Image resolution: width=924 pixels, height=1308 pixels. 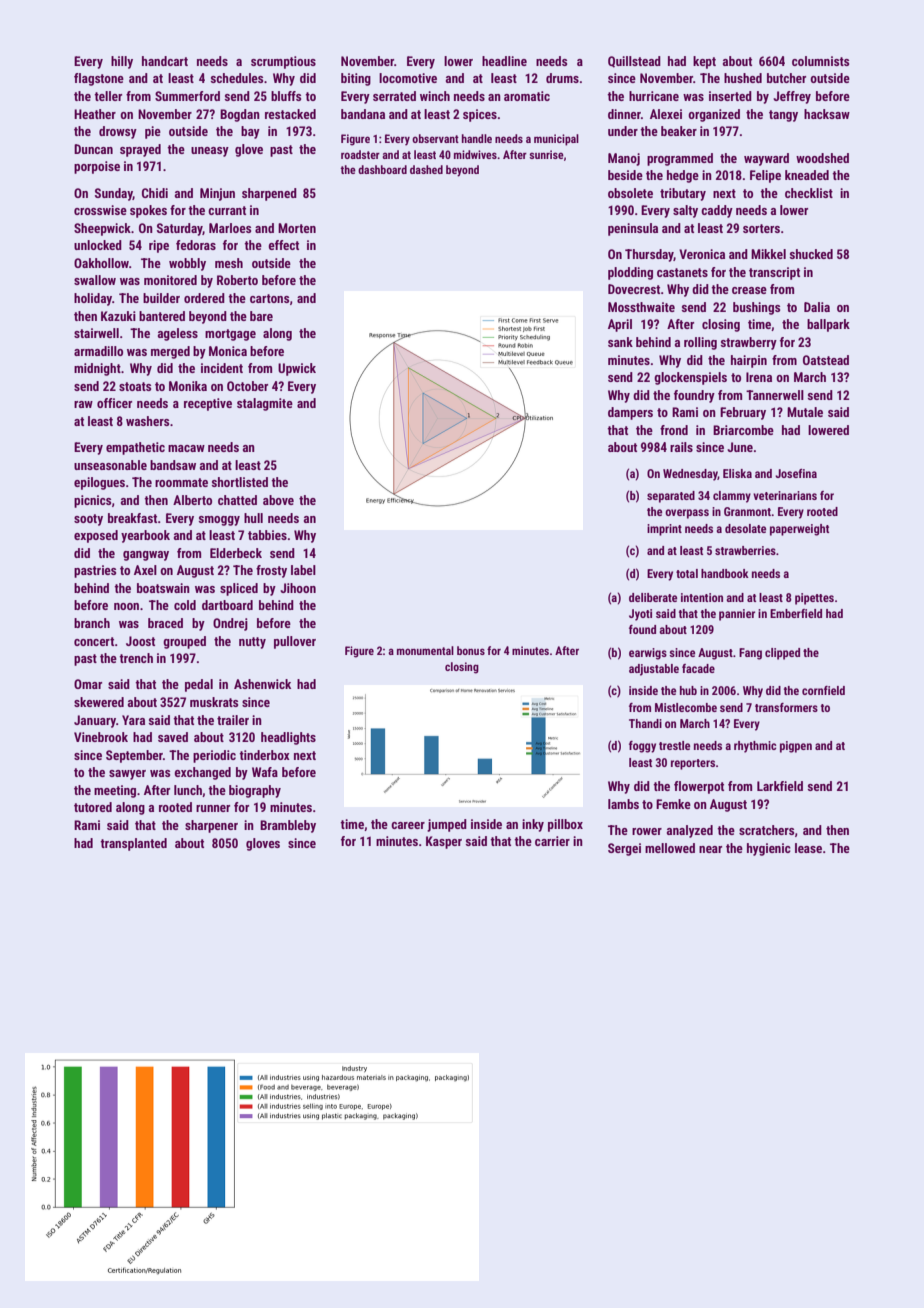 What do you see at coordinates (640, 615) in the screenshot?
I see `Jyoti` at bounding box center [640, 615].
